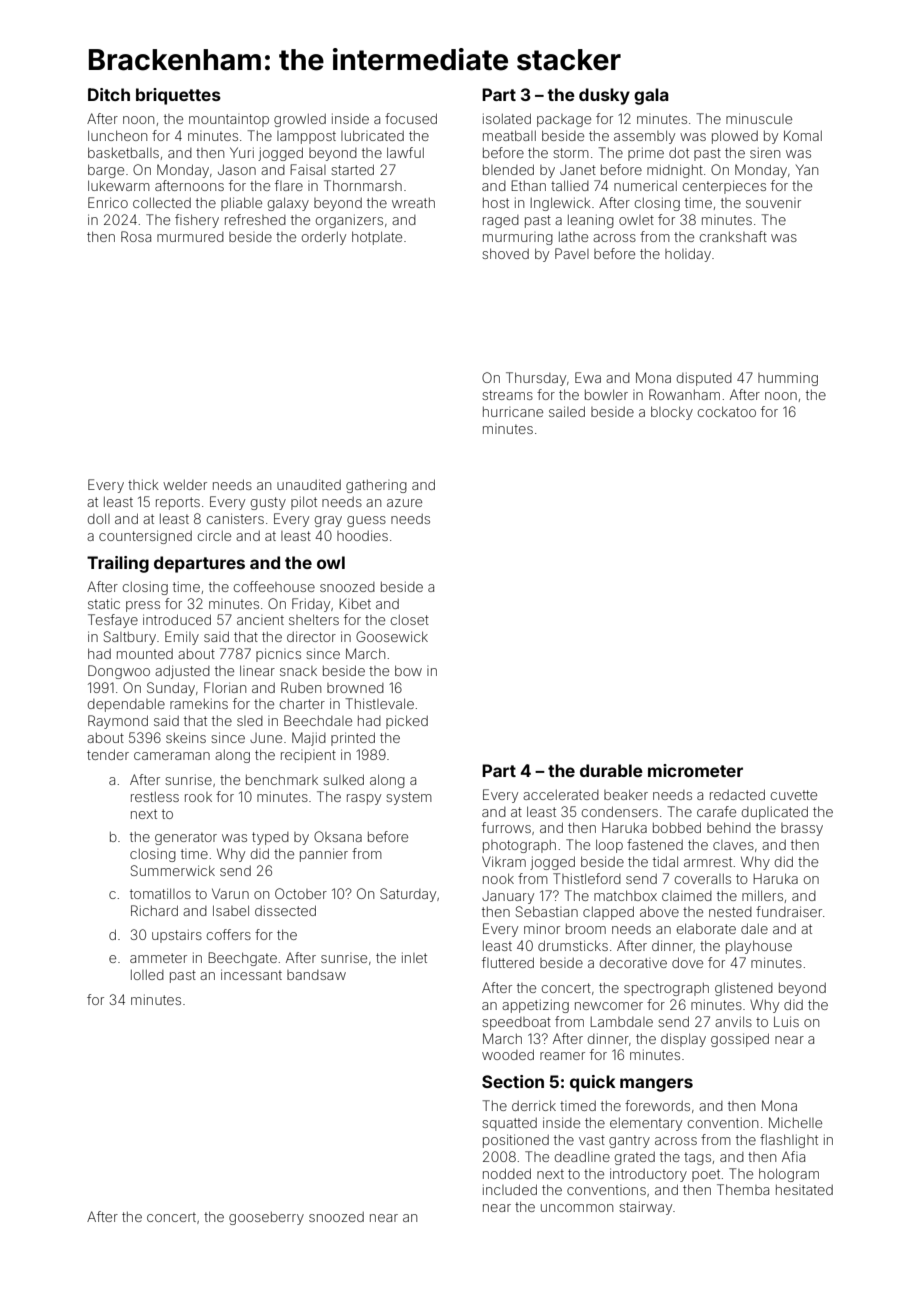 This page has height=1308, width=924. What do you see at coordinates (794, 795) in the page?
I see `cuvette` at bounding box center [794, 795].
